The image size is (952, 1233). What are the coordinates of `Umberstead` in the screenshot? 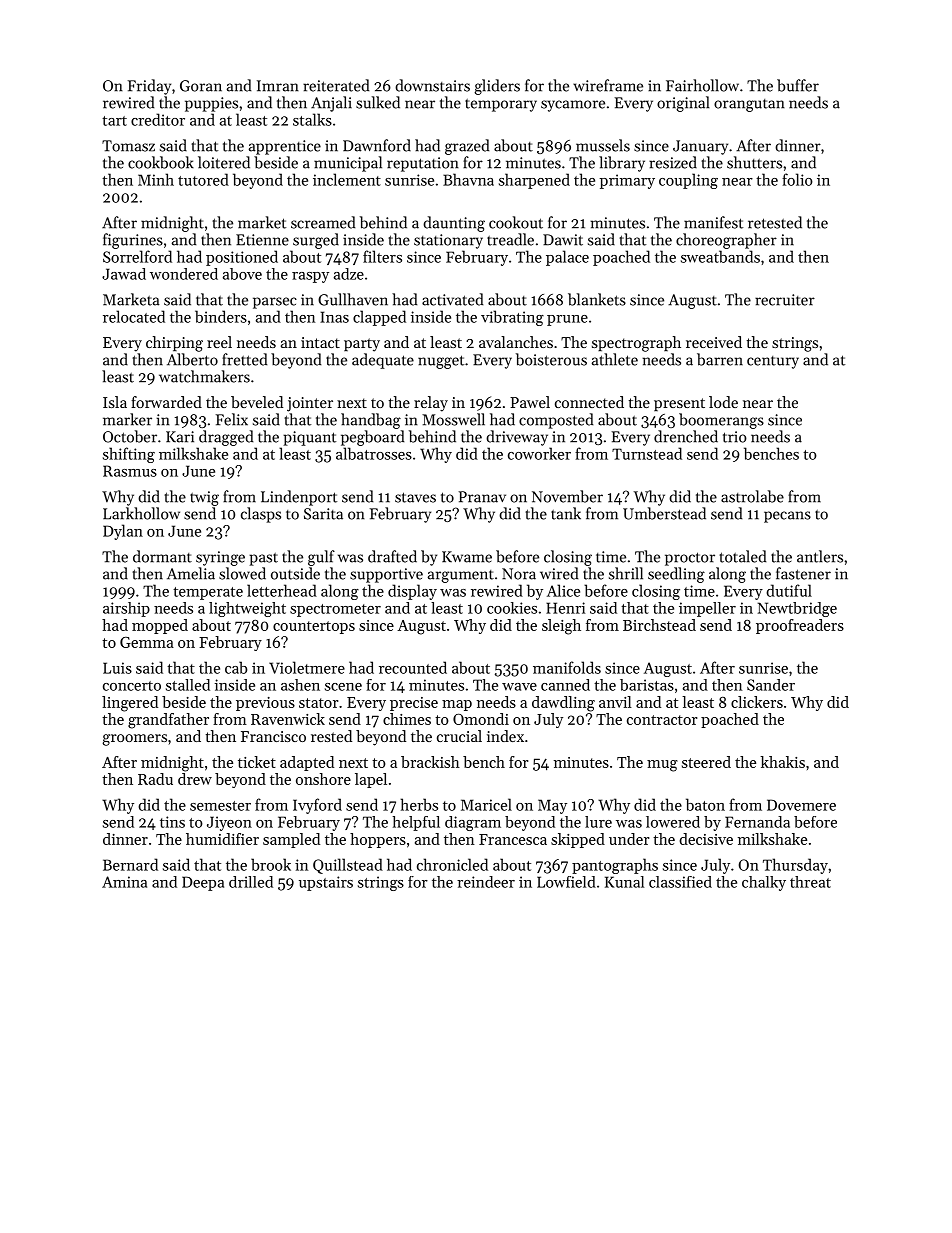 It's located at (664, 513).
